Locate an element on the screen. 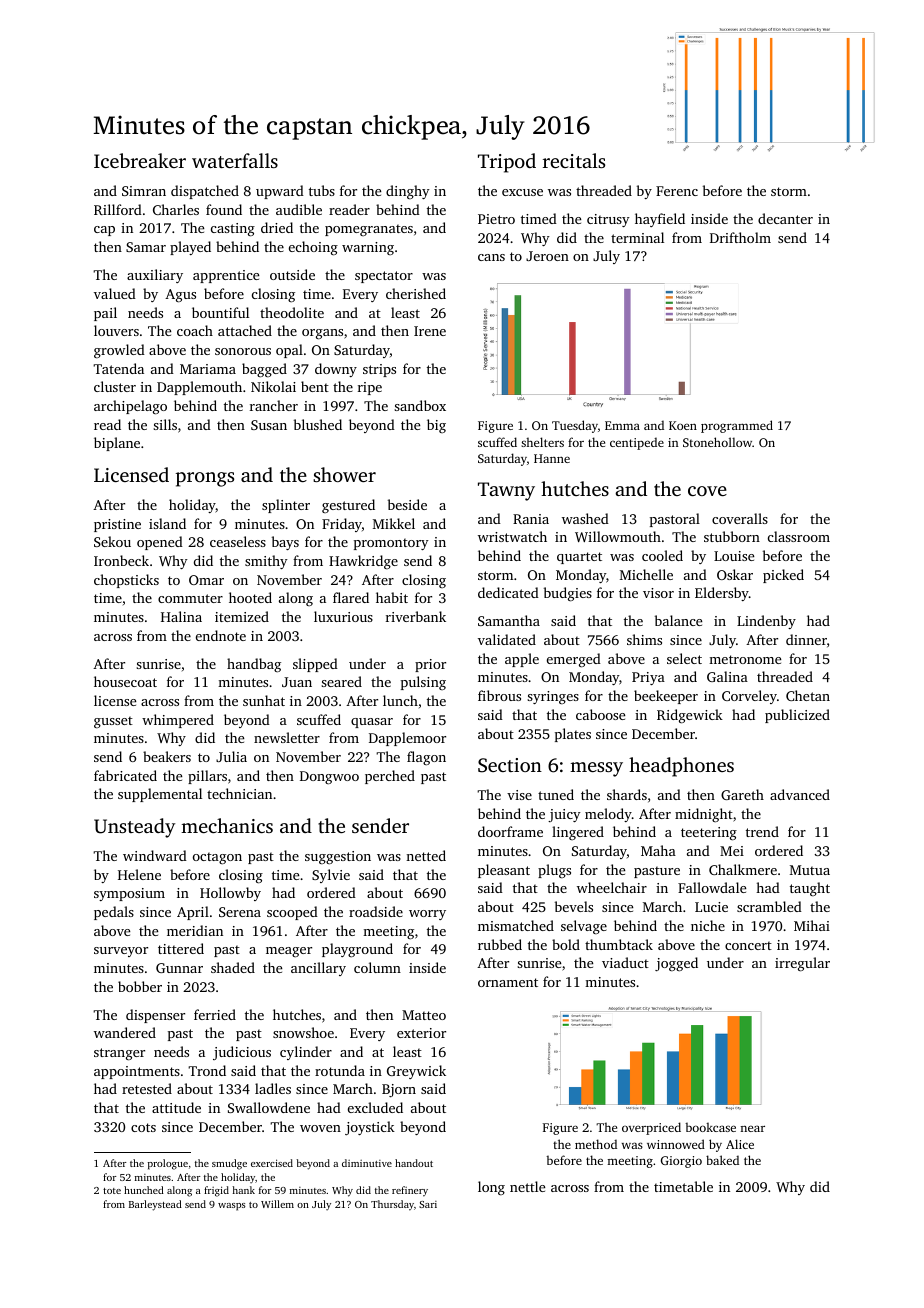 Image resolution: width=924 pixels, height=1308 pixels. bountiful is located at coordinates (220, 312).
